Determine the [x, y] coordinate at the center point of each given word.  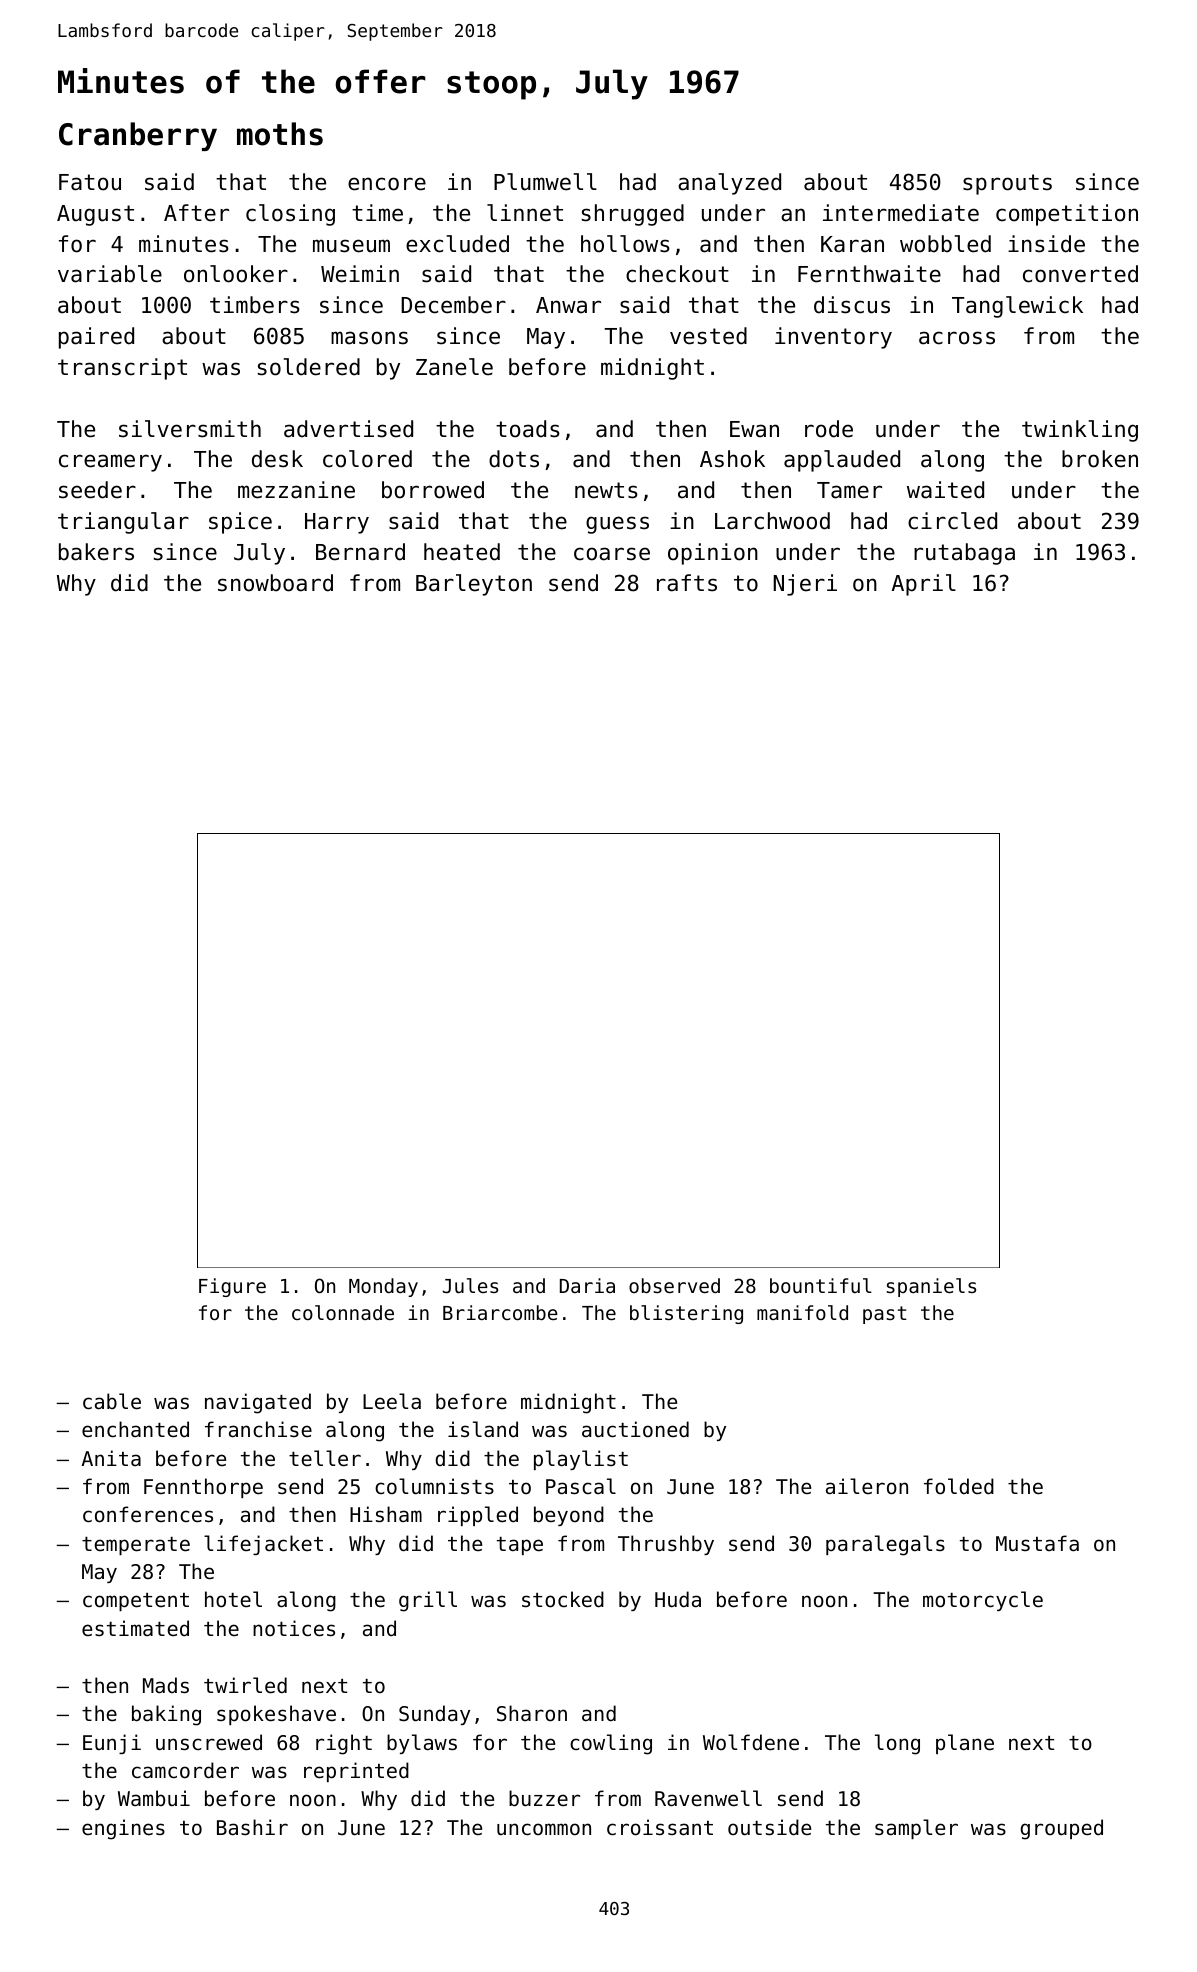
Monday [383, 1287]
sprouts [1007, 184]
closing [290, 215]
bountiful [821, 1285]
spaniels [931, 1287]
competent [136, 1602]
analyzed [729, 184]
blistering [686, 1314]
